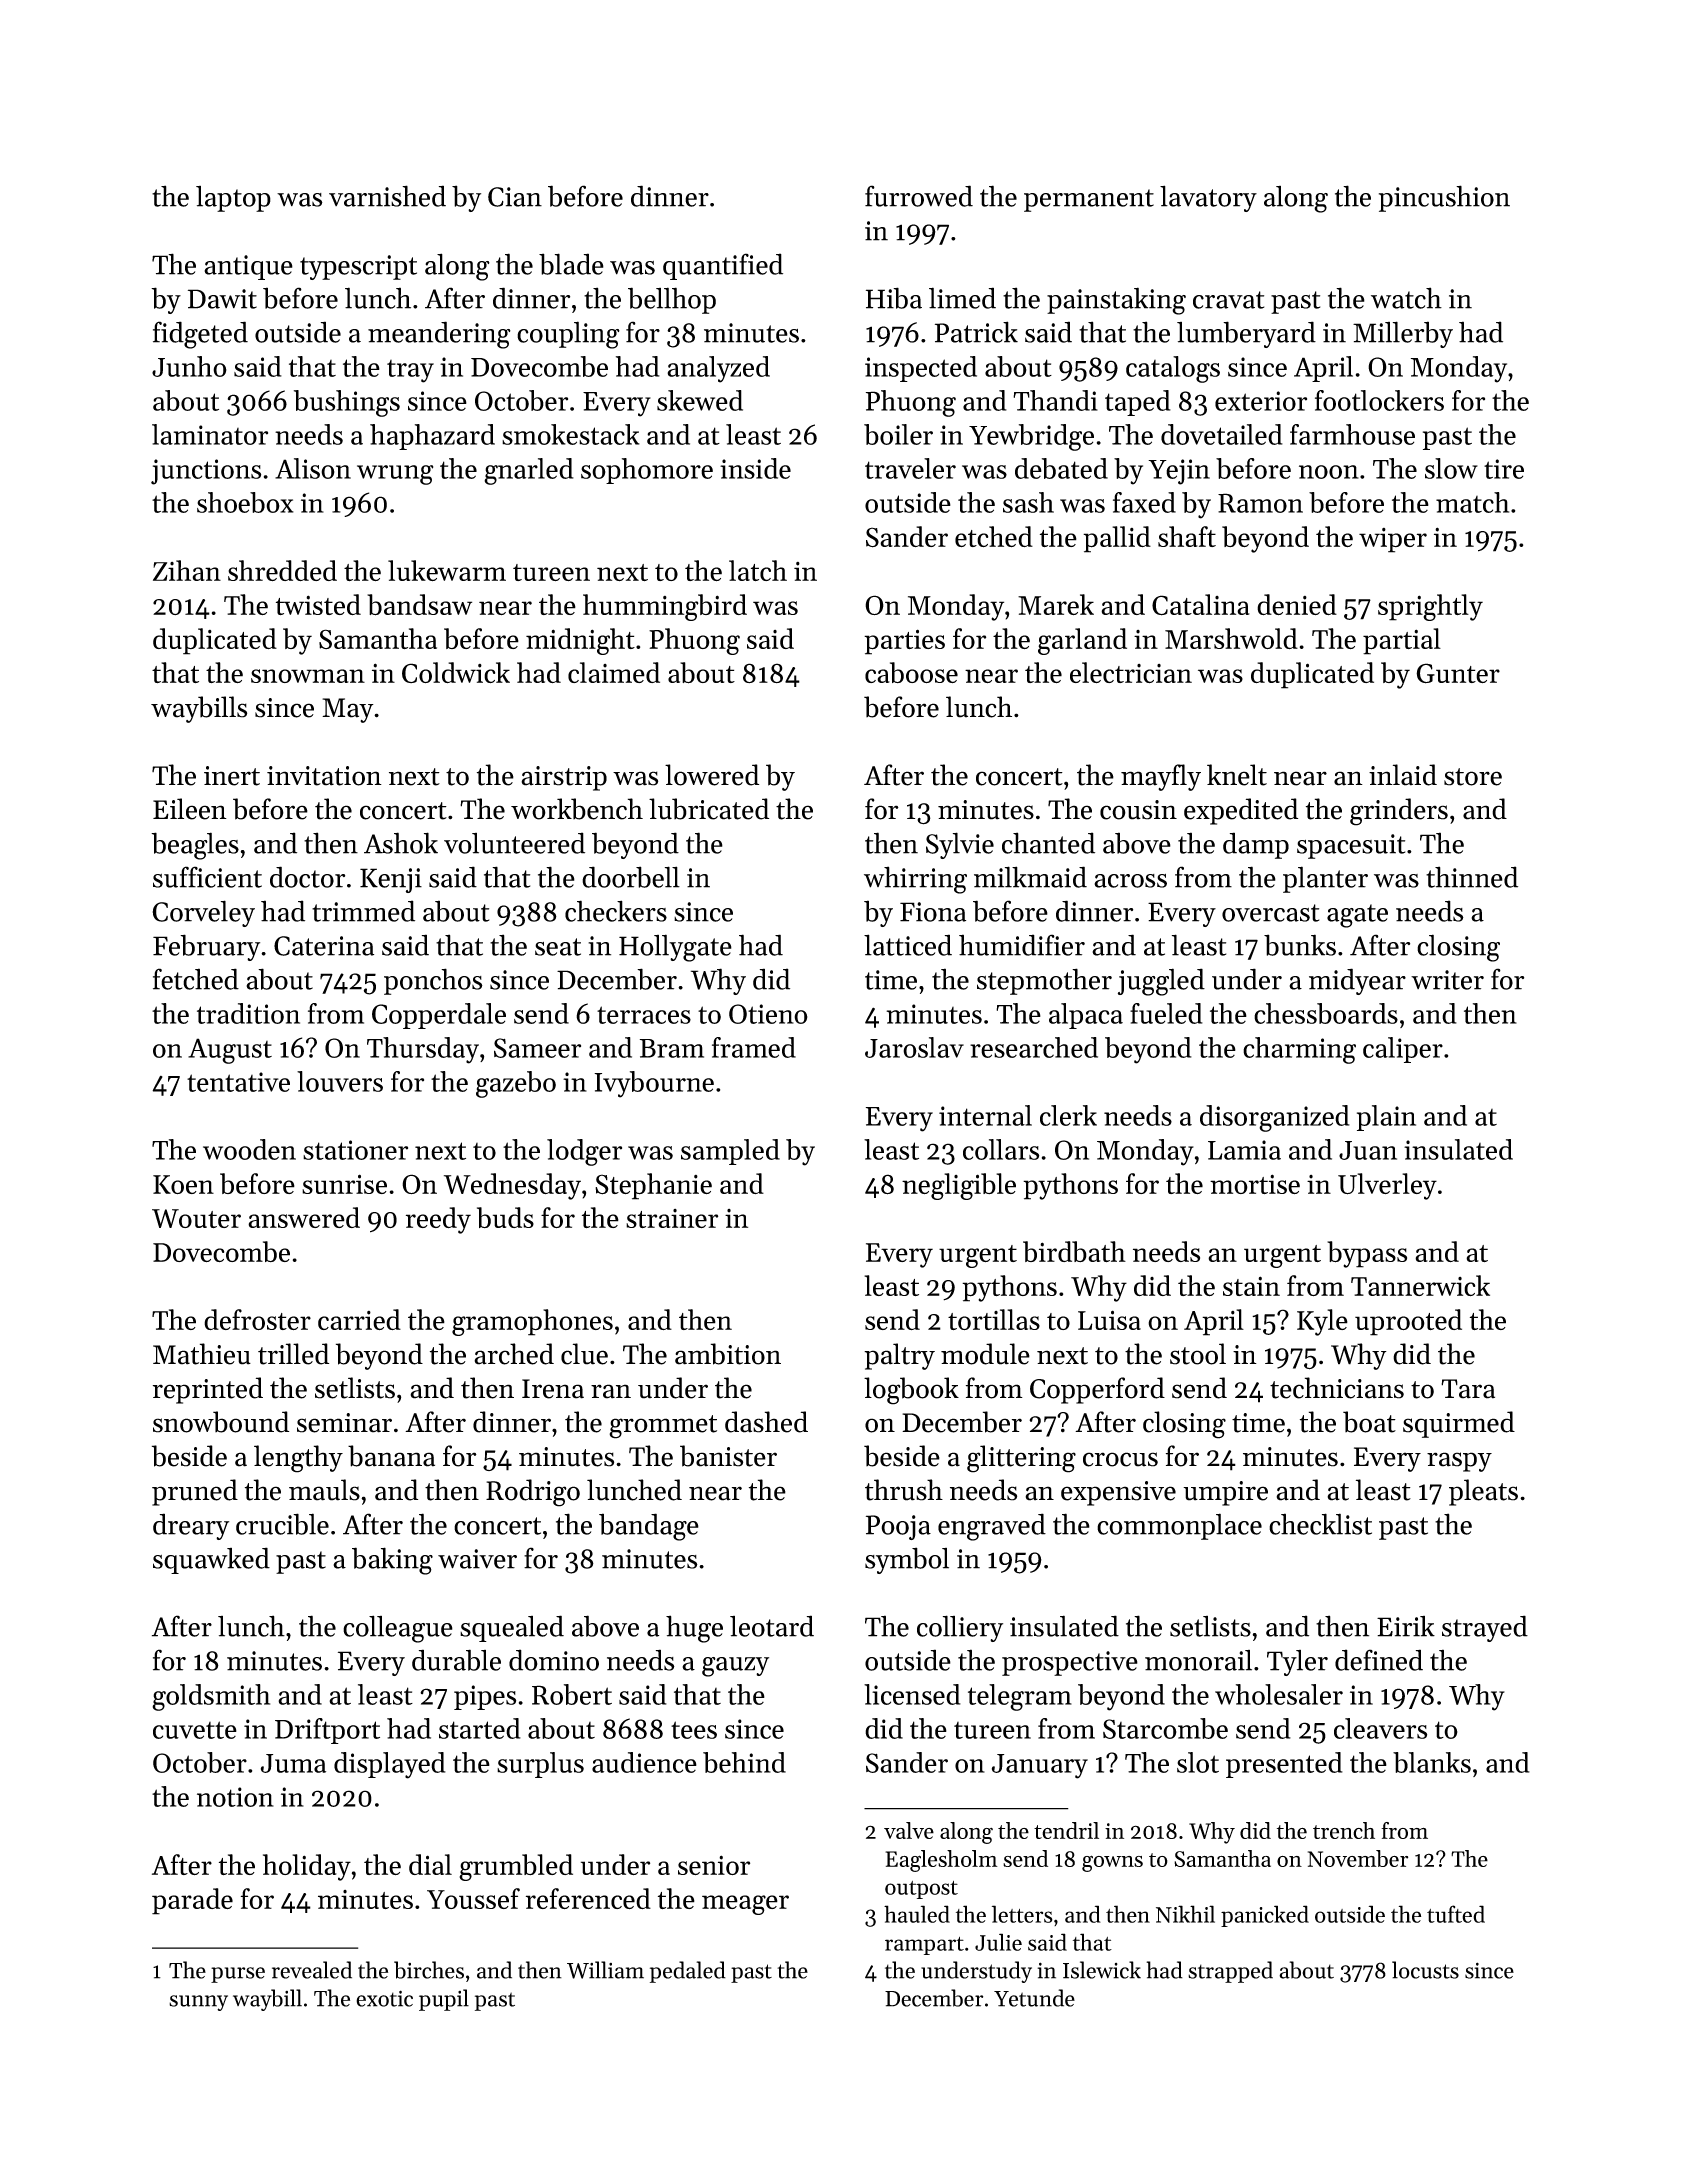 This document has height=2178, width=1683. I want to click on strainer, so click(672, 1218).
